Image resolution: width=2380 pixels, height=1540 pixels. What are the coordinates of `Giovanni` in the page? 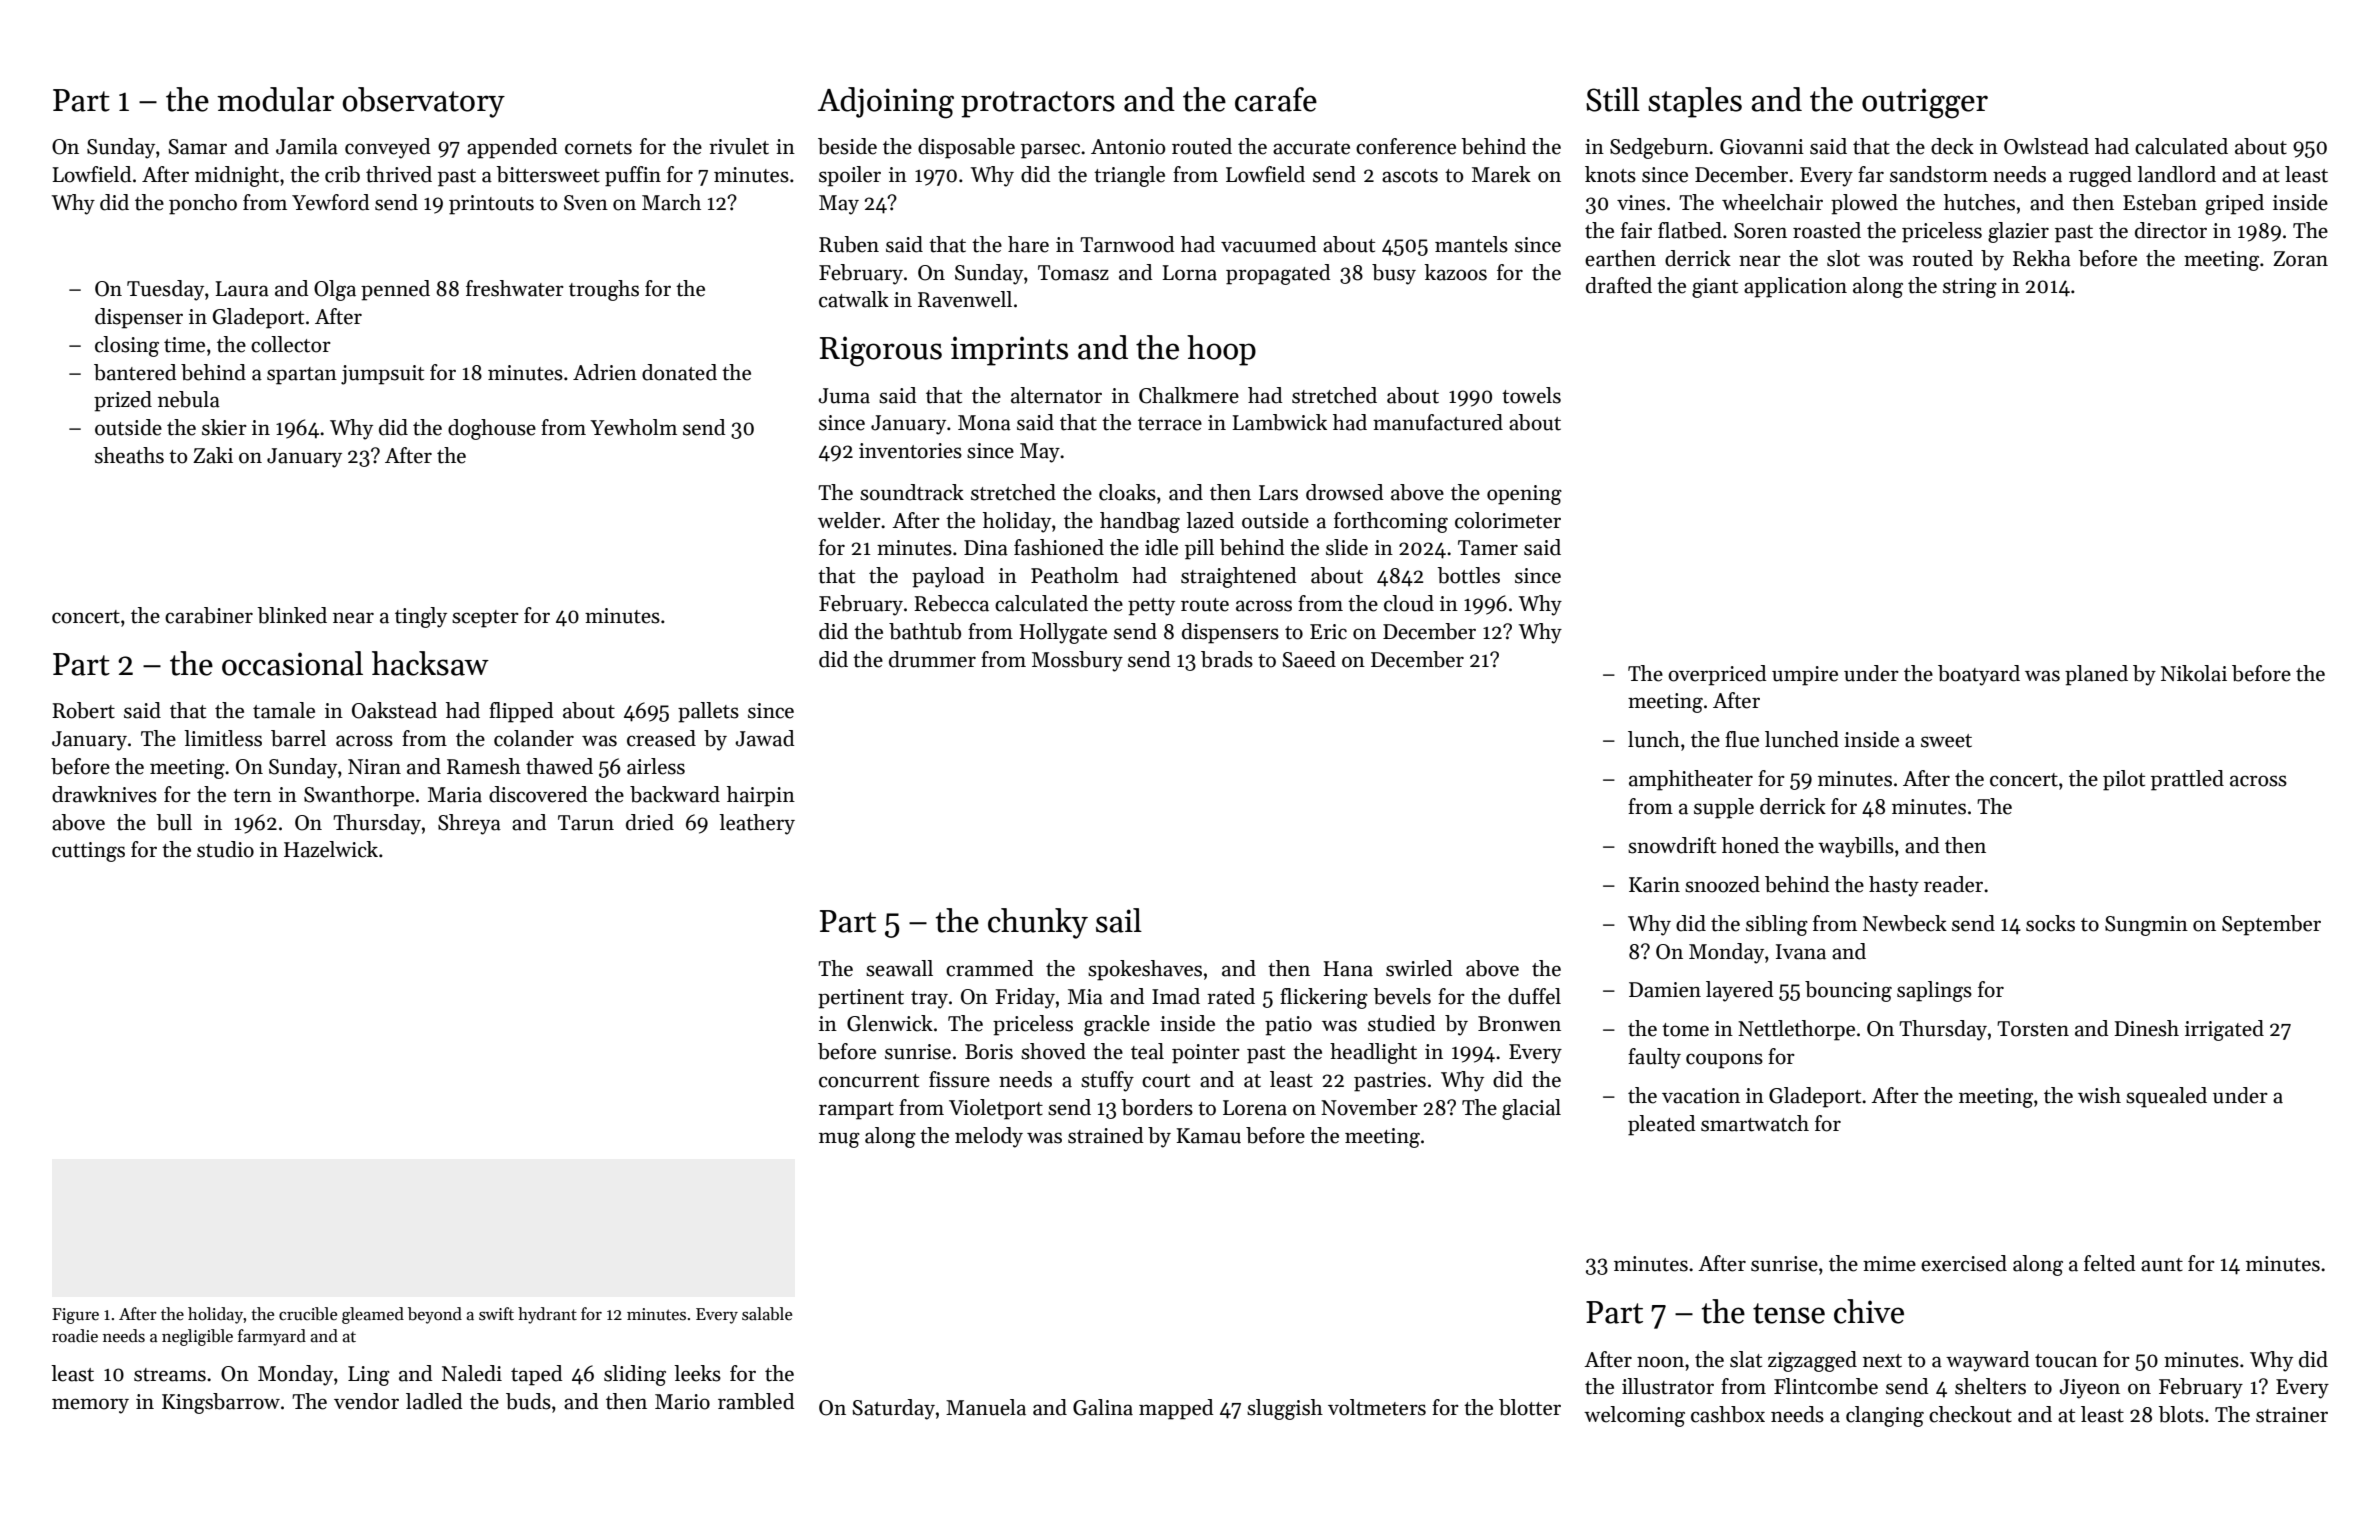 It's located at (1762, 147).
